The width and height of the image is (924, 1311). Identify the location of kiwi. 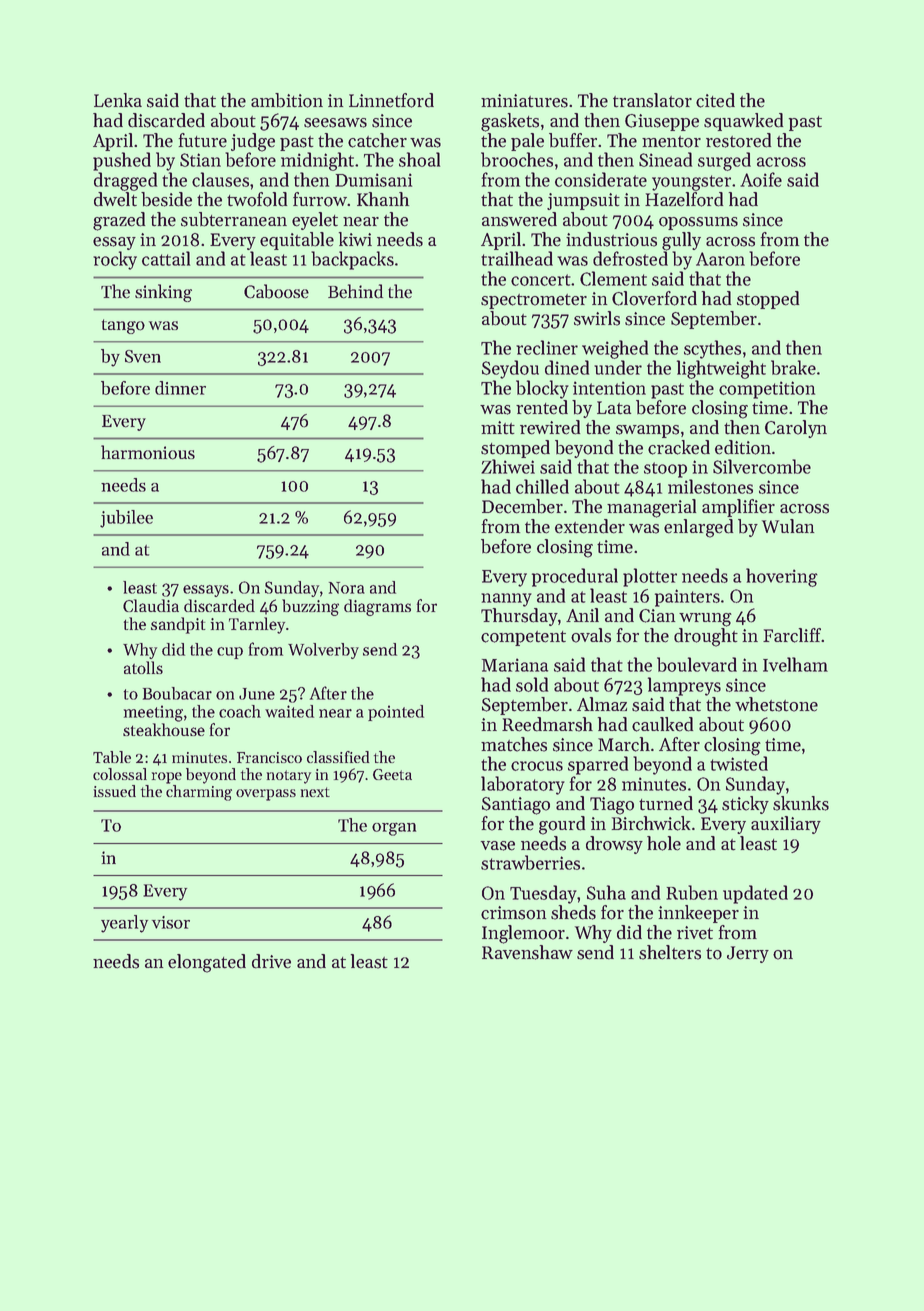
(355, 239).
